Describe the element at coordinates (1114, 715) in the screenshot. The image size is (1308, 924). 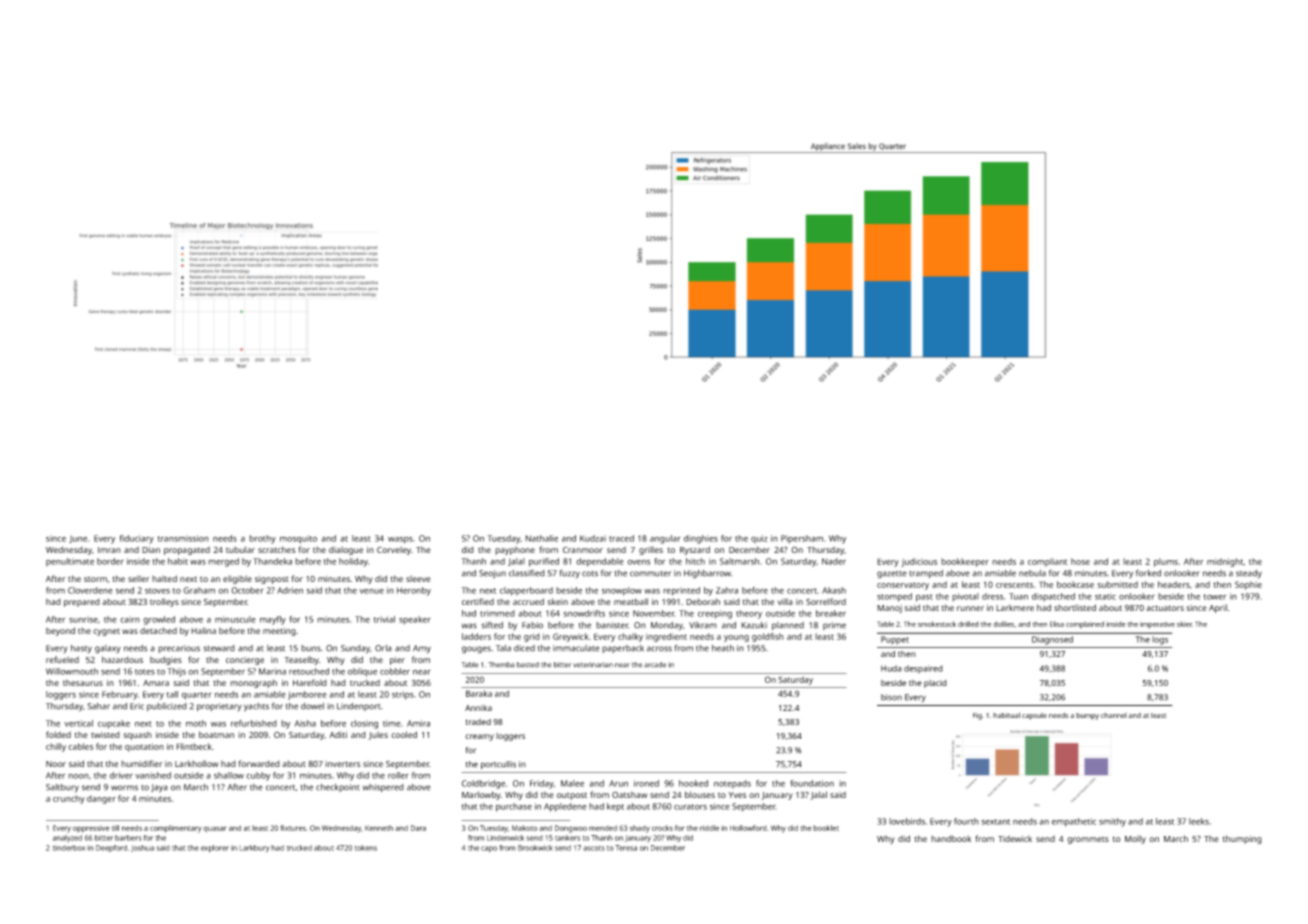
I see `channel` at that location.
